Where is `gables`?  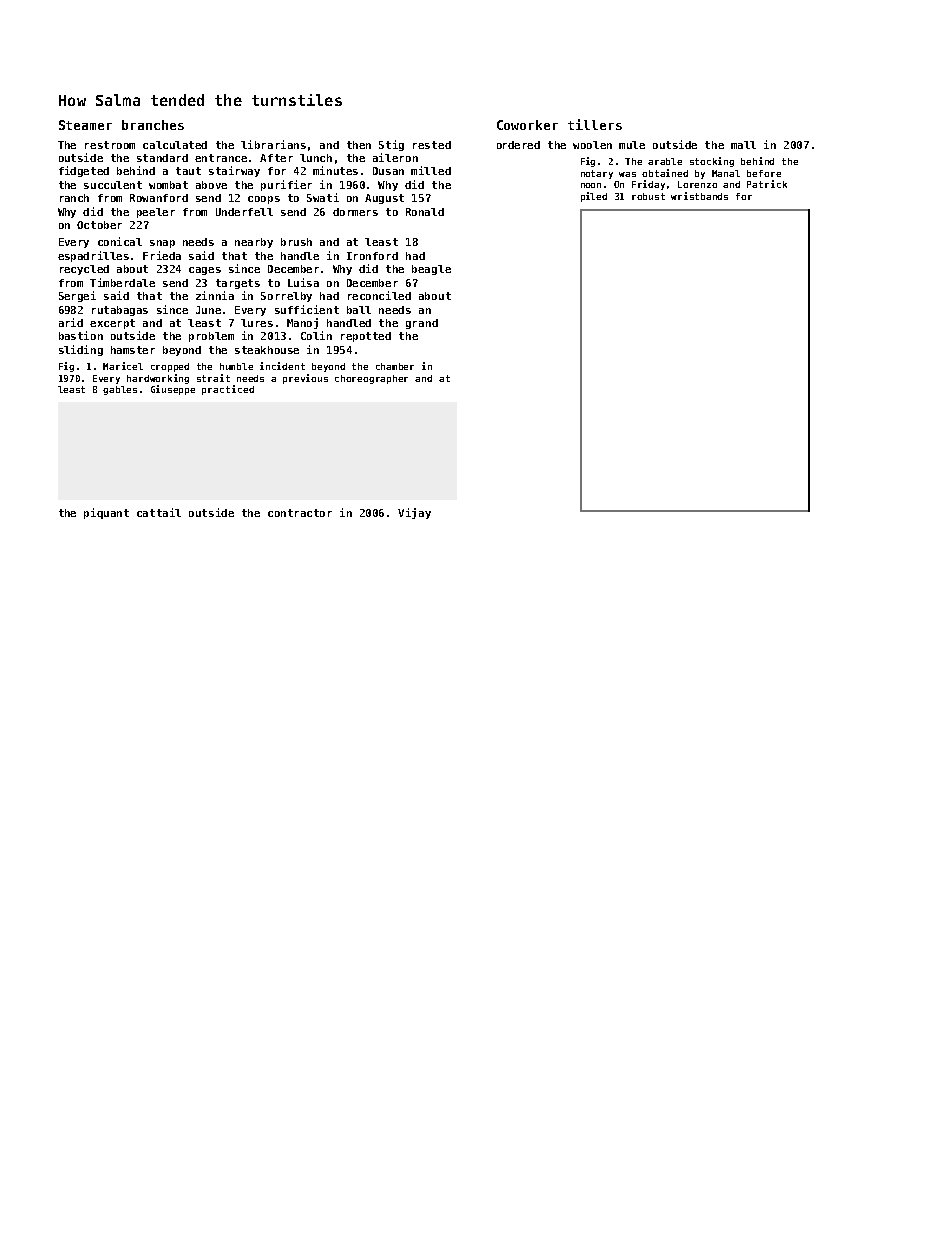 gables is located at coordinates (120, 390).
